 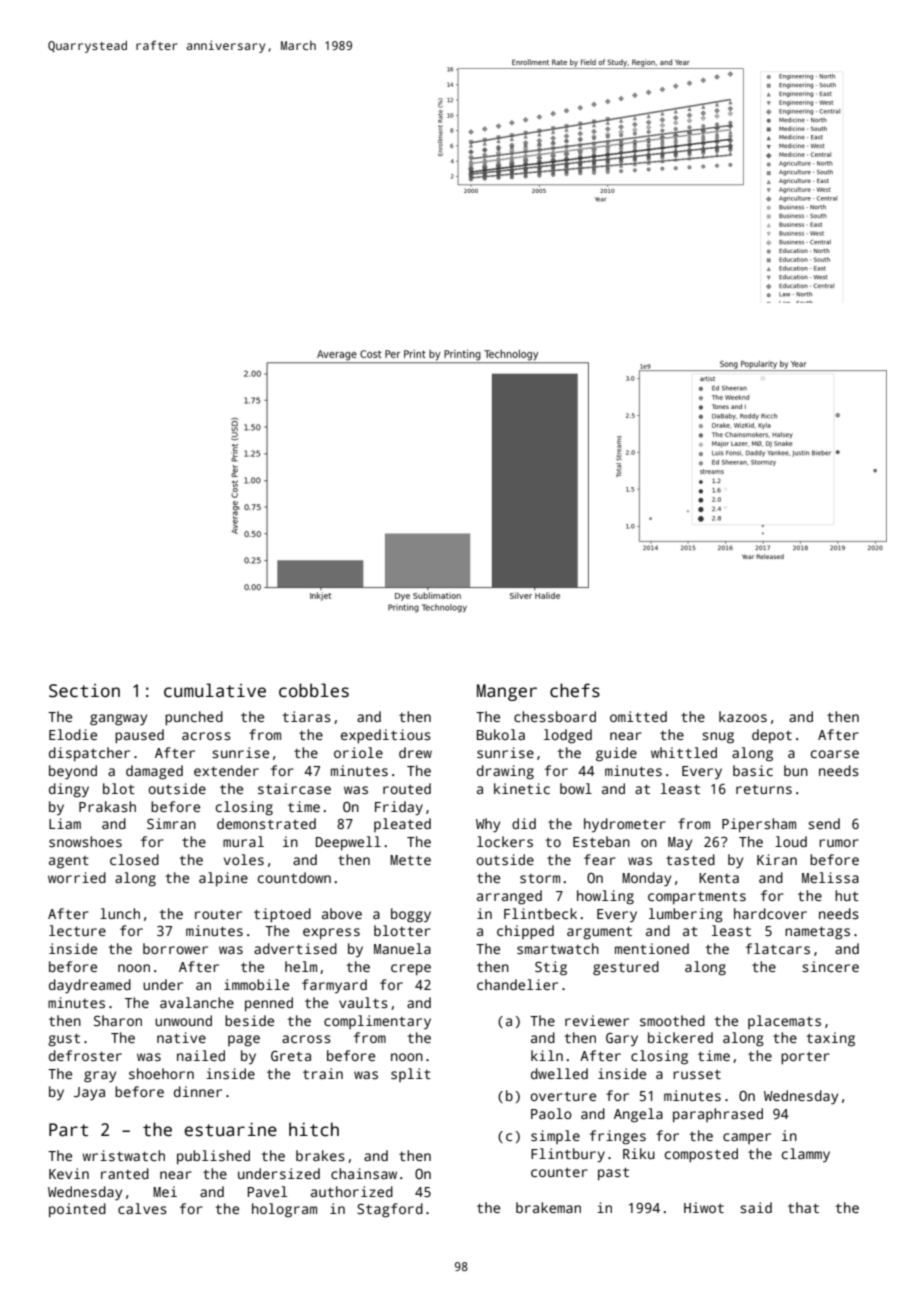 What do you see at coordinates (411, 1075) in the screenshot?
I see `split` at bounding box center [411, 1075].
